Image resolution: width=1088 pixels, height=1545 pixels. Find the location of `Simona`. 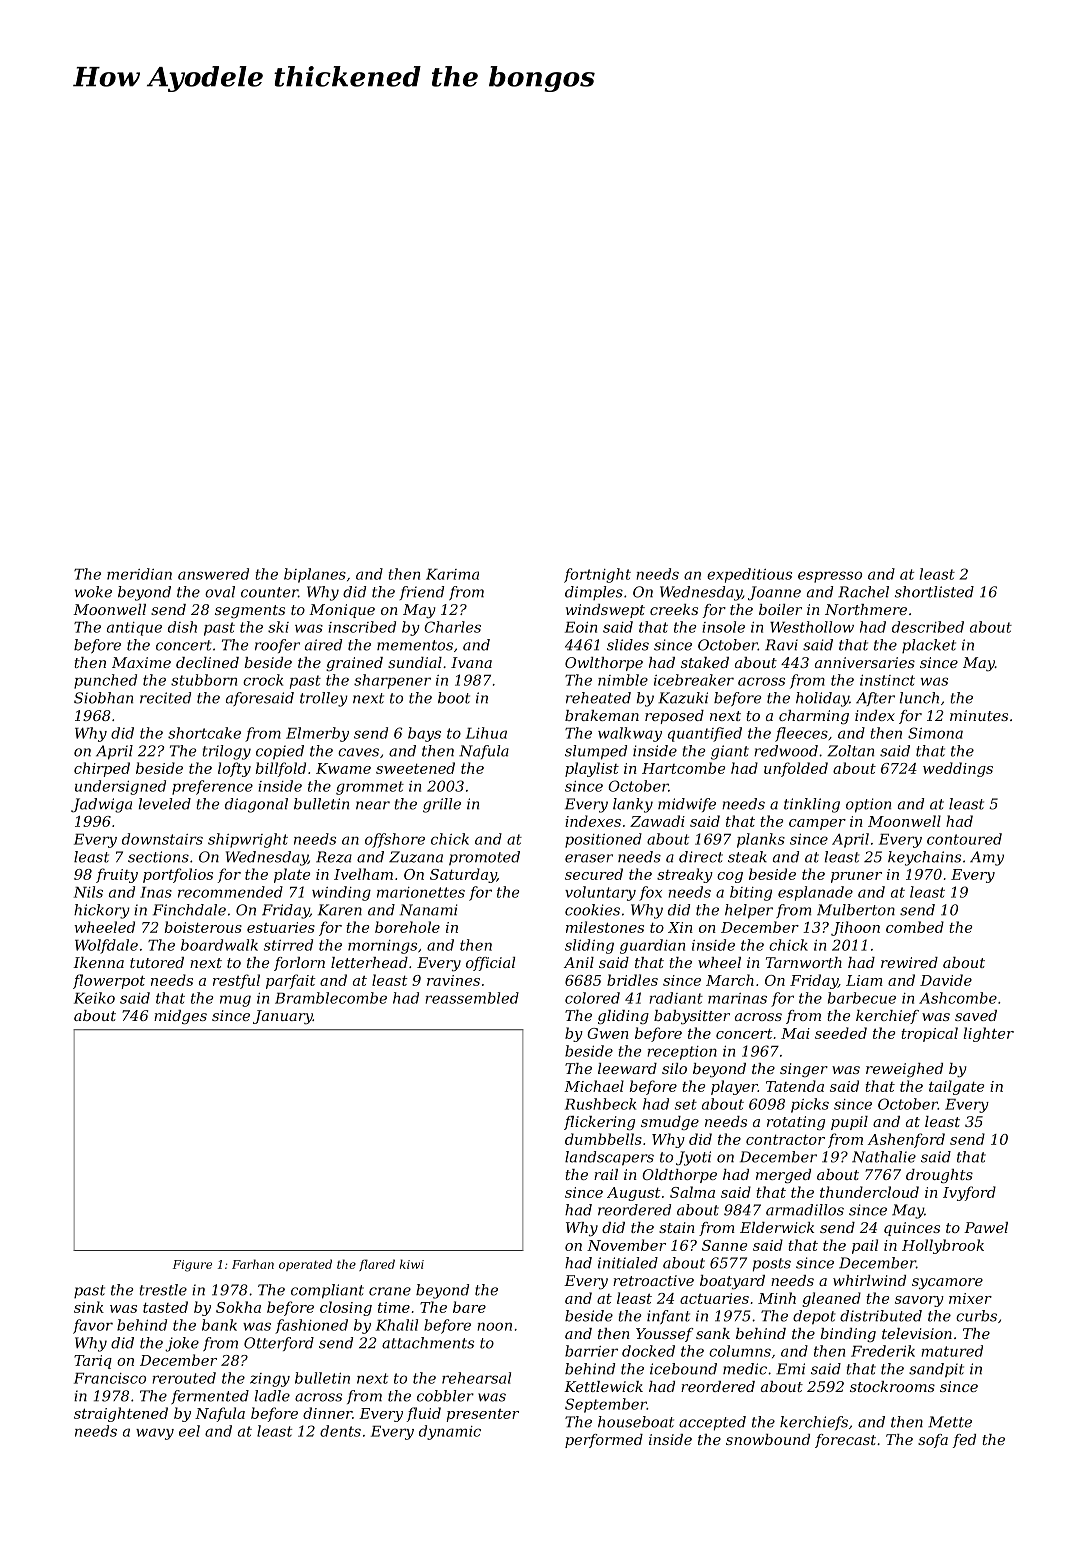

Simona is located at coordinates (935, 733).
